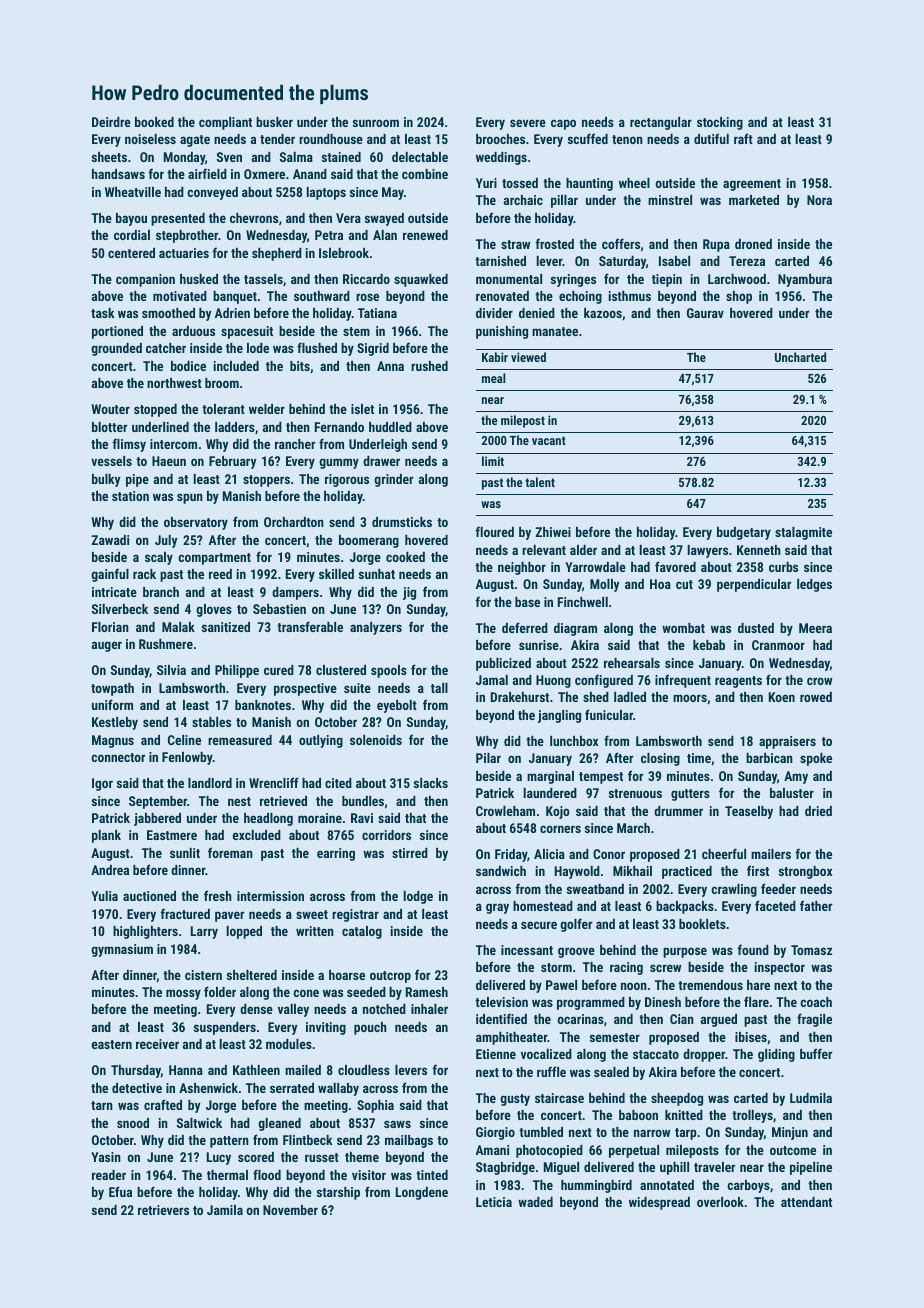 The height and width of the document is (1308, 924). I want to click on incessant, so click(527, 950).
